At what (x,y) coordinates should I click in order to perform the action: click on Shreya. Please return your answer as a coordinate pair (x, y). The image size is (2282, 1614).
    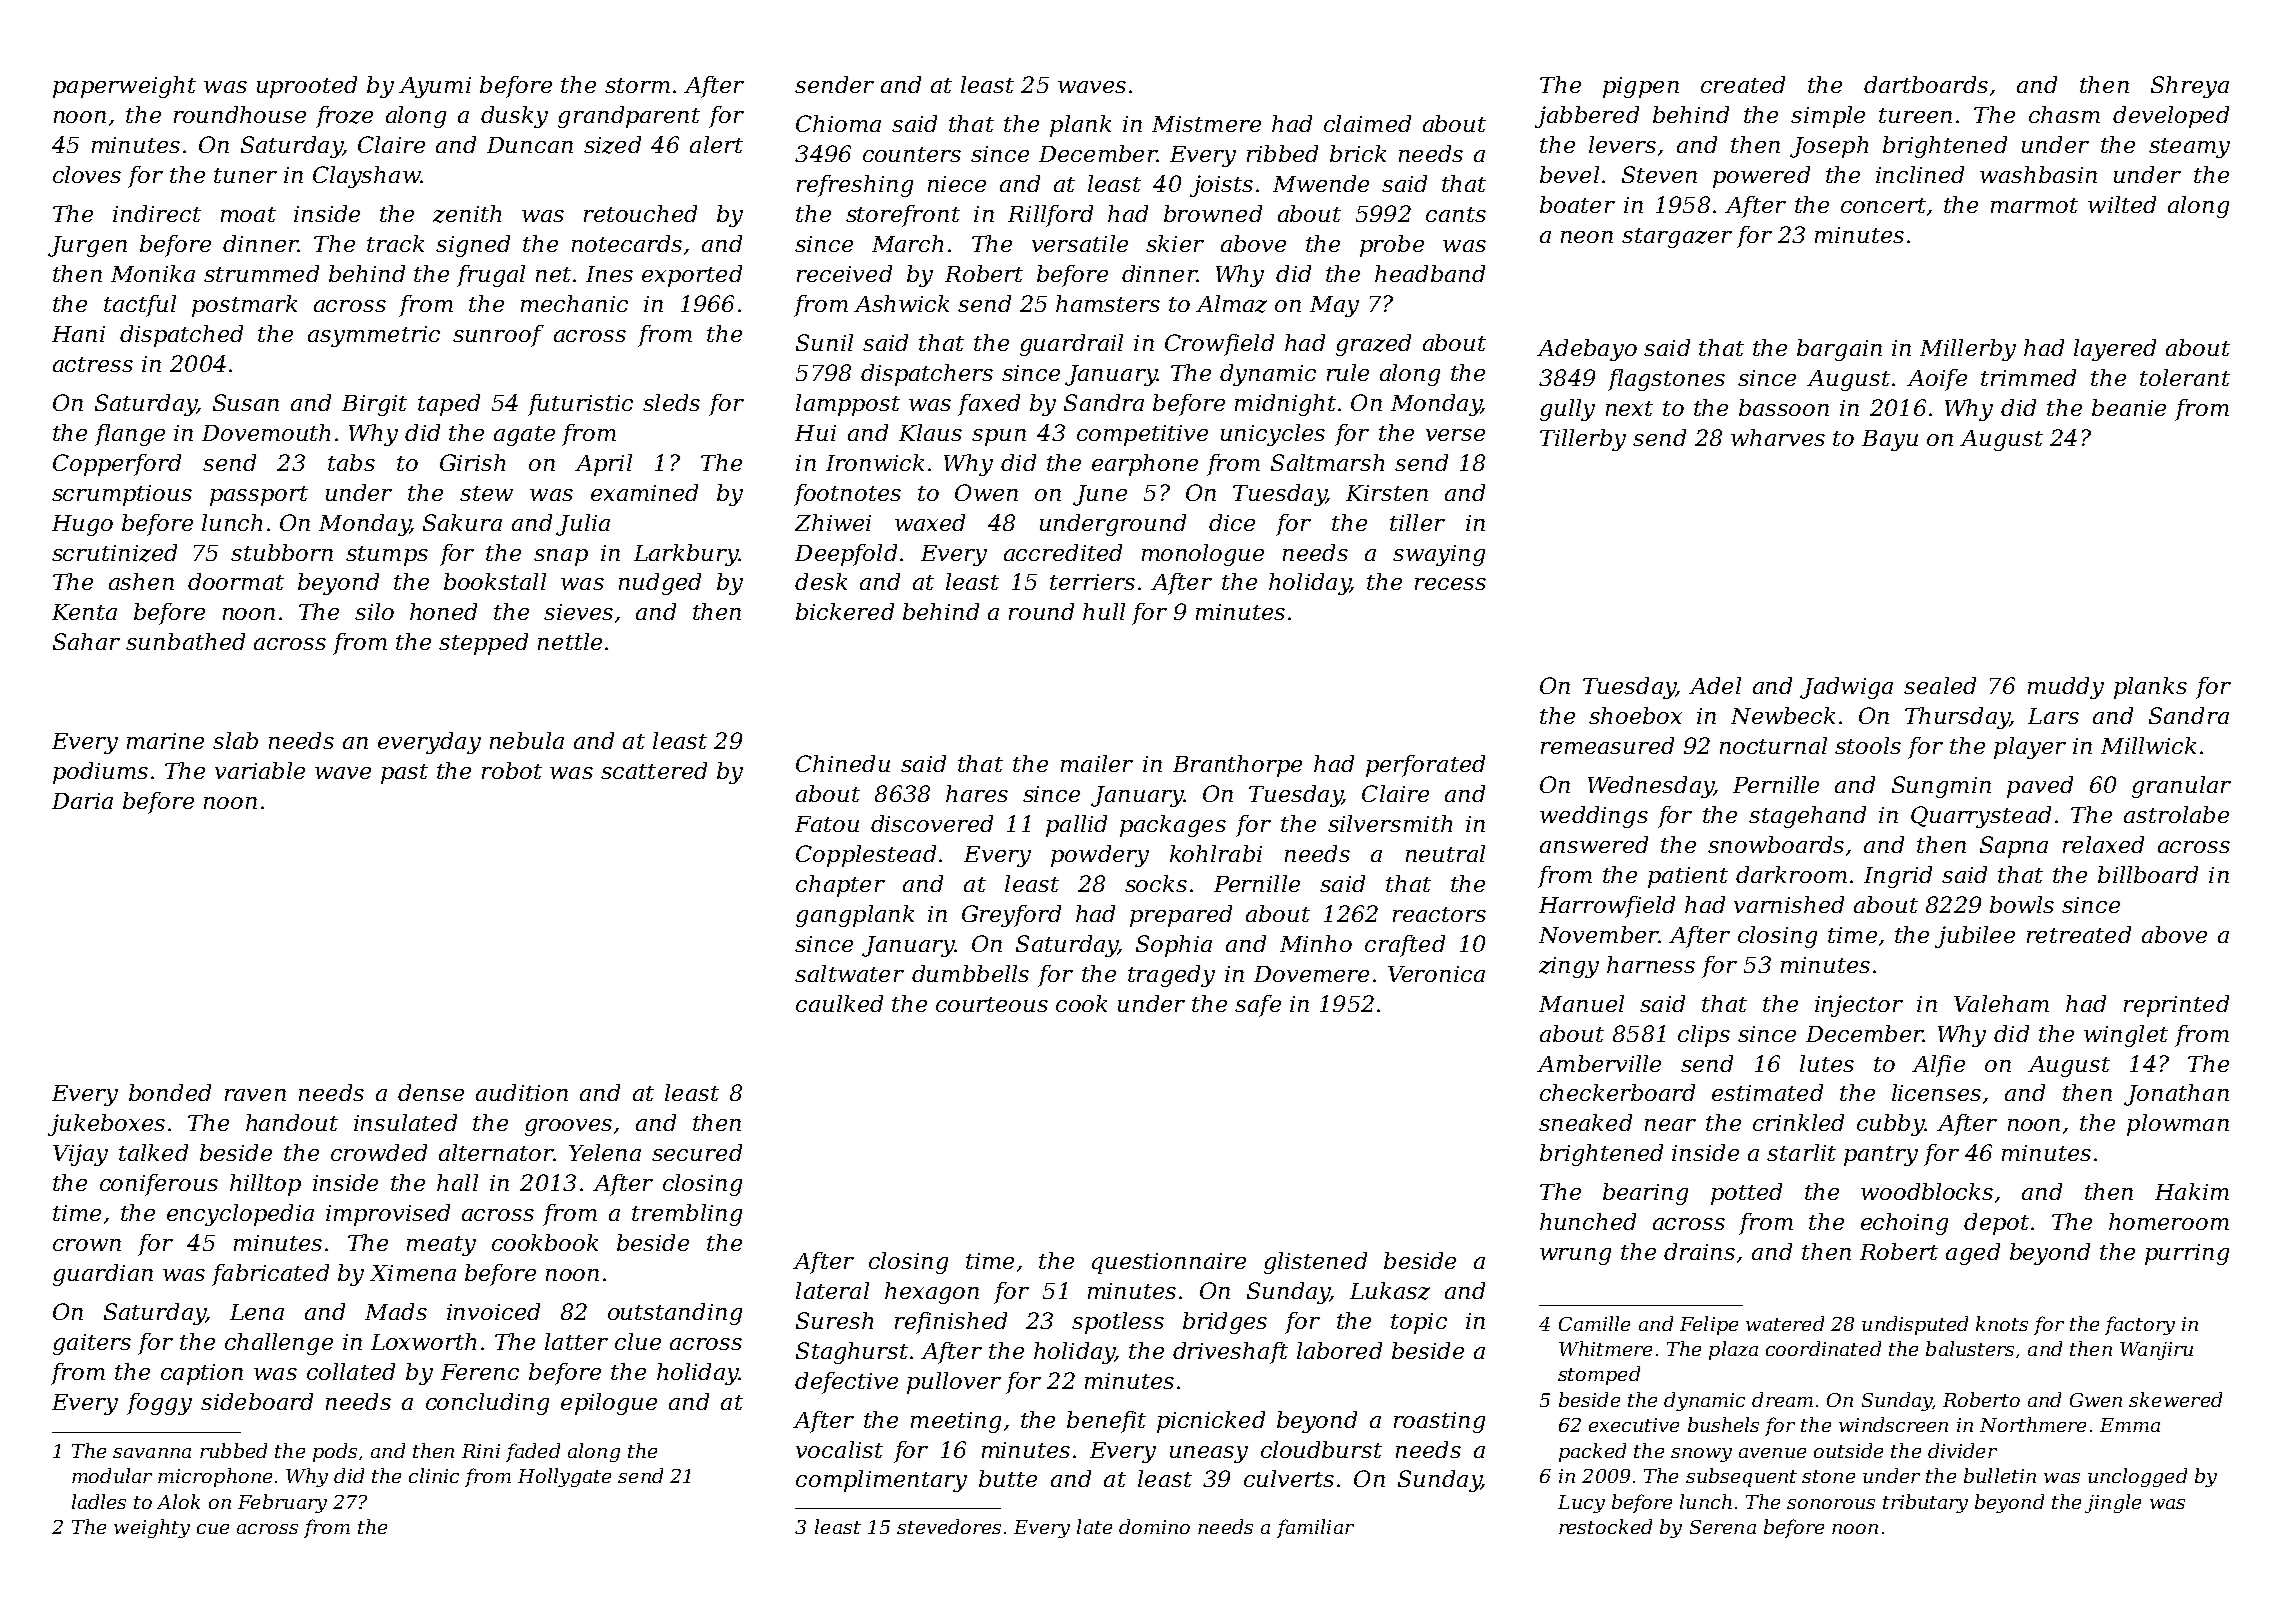
    Looking at the image, I should click on (2190, 87).
